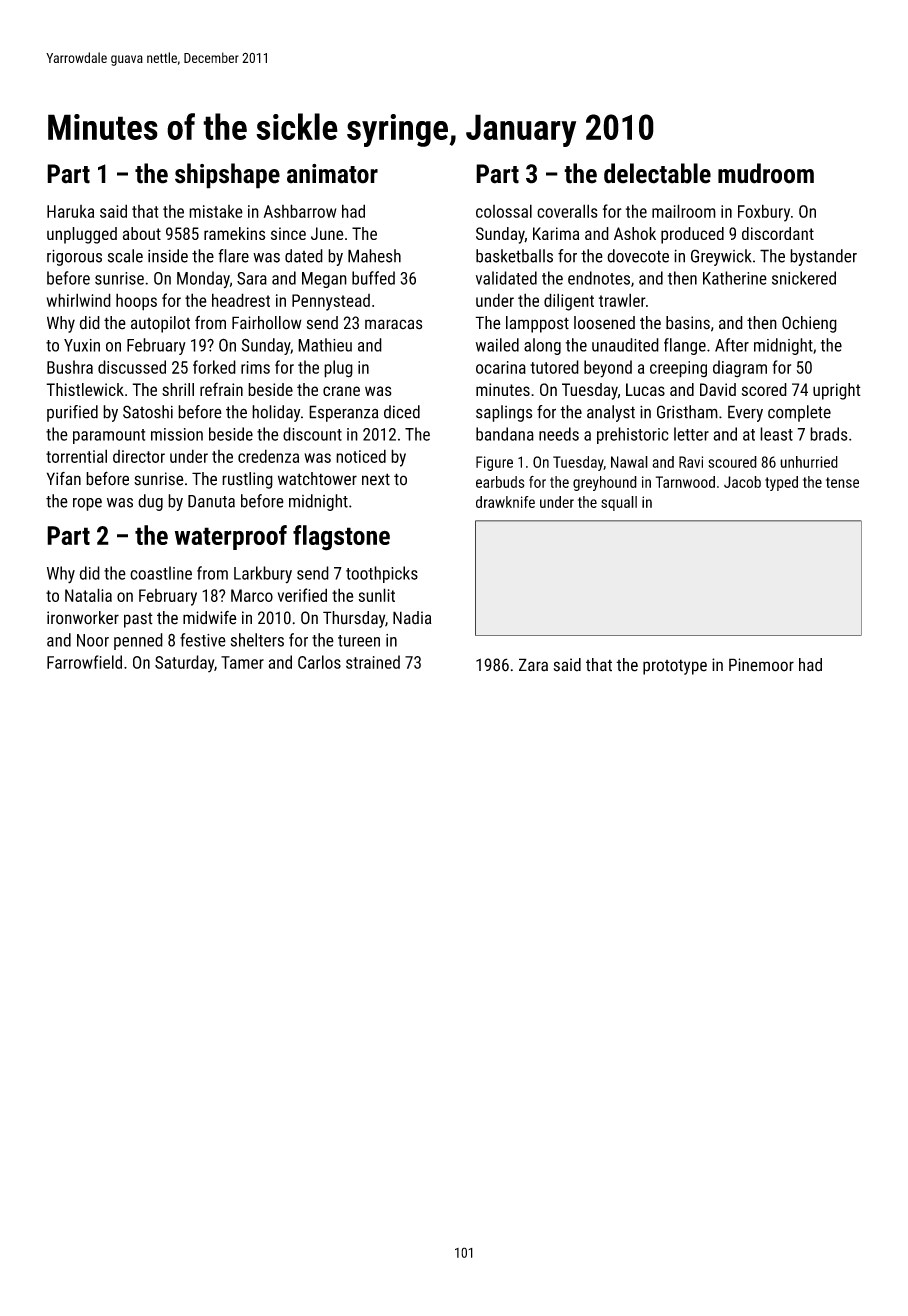 The width and height of the document is (908, 1316). I want to click on hoops, so click(136, 302).
